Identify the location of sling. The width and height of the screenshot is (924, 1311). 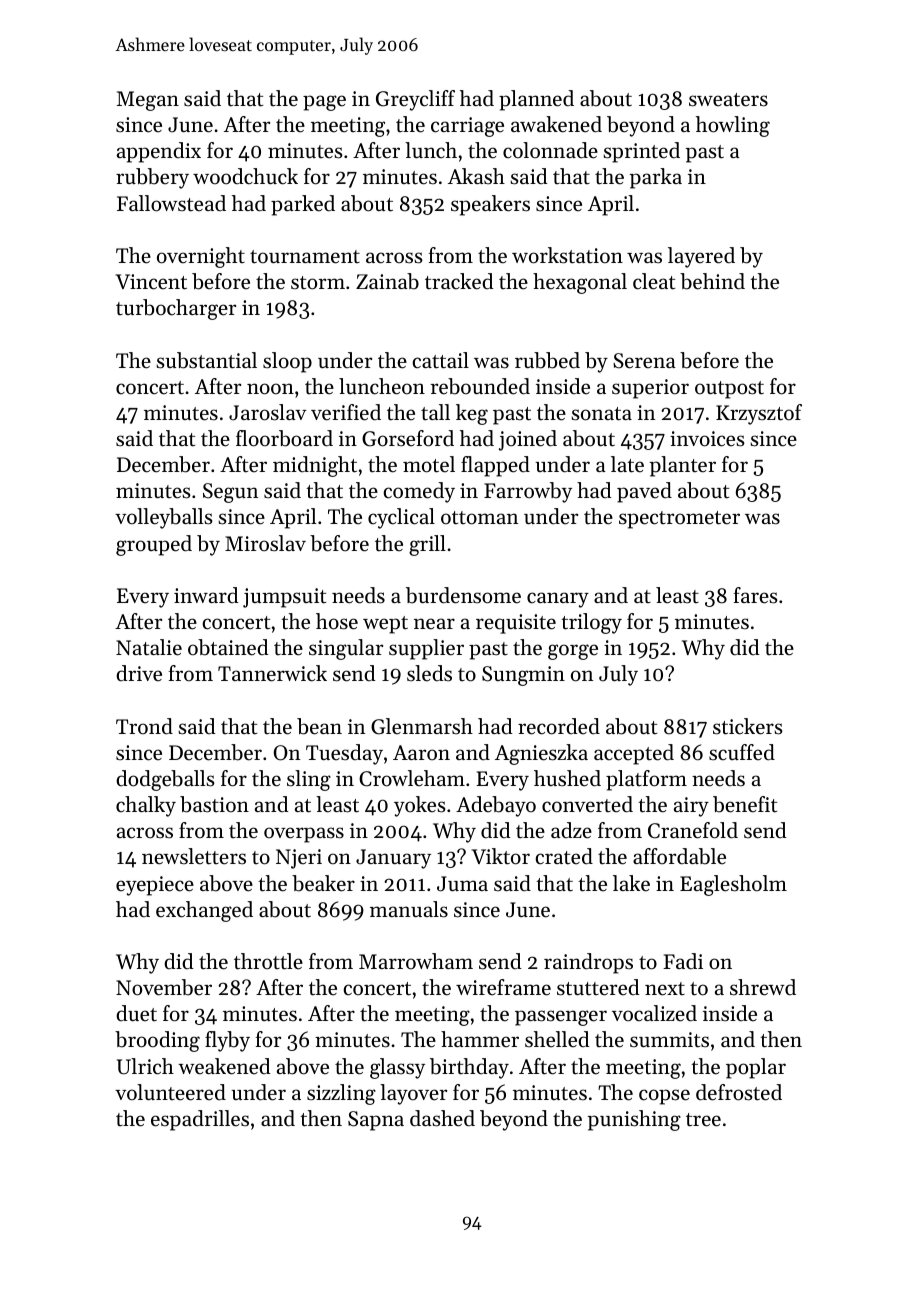
(309, 780).
